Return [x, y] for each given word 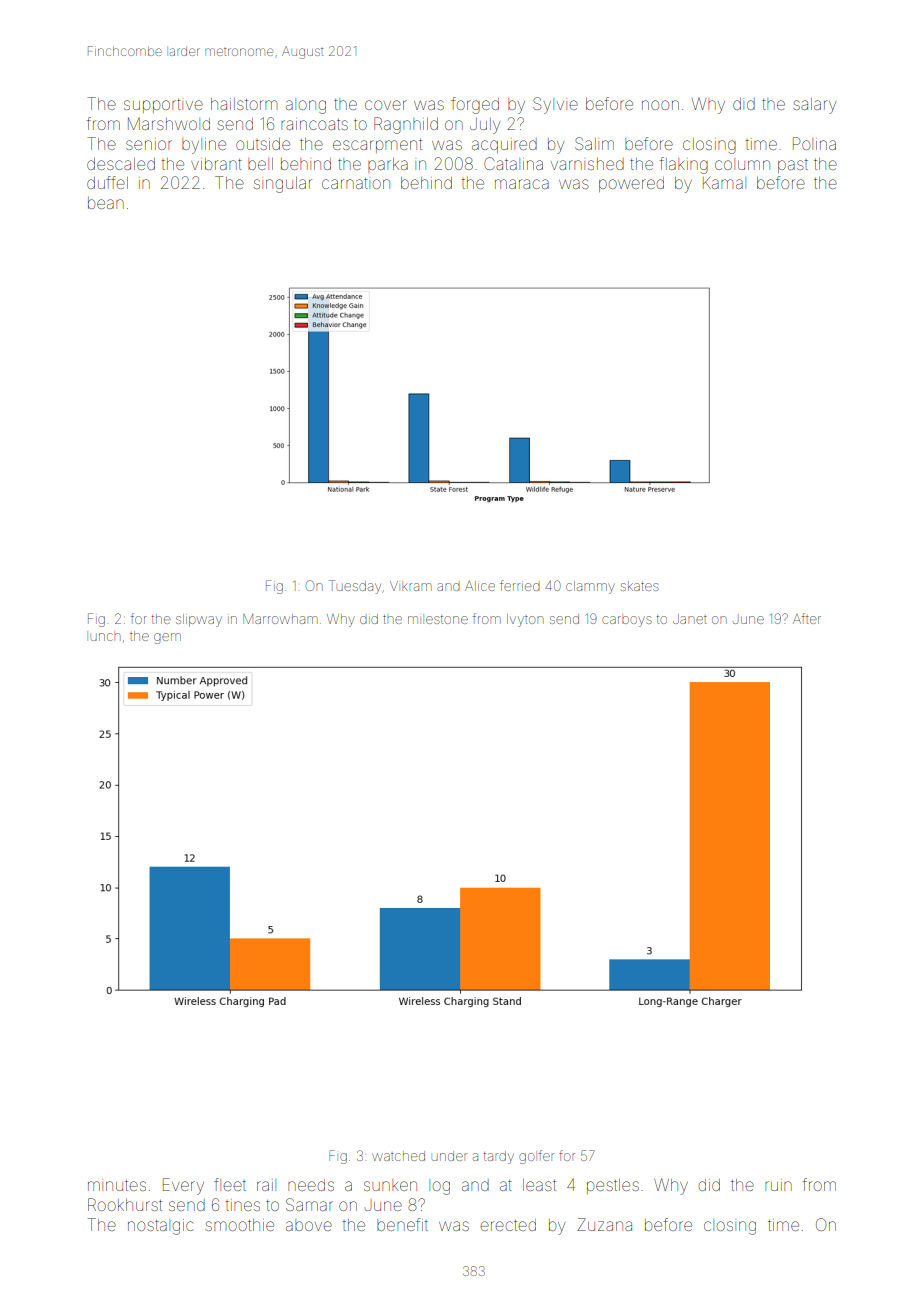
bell [260, 164]
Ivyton [525, 620]
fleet [230, 1184]
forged [475, 105]
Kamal [724, 183]
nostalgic [160, 1227]
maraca [522, 184]
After [807, 618]
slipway [199, 620]
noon [660, 105]
